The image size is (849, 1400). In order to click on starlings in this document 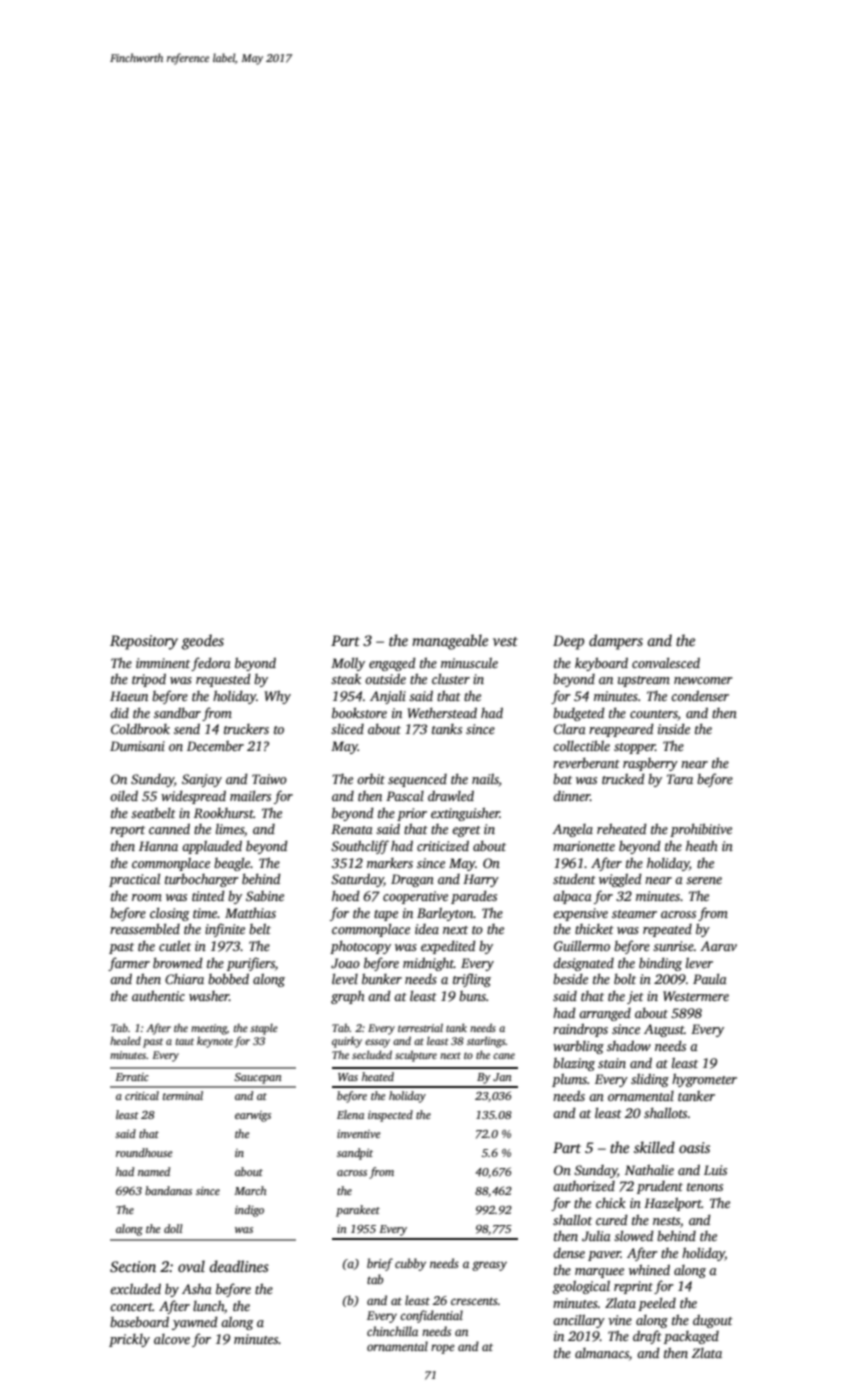, I will do `click(486, 1042)`.
